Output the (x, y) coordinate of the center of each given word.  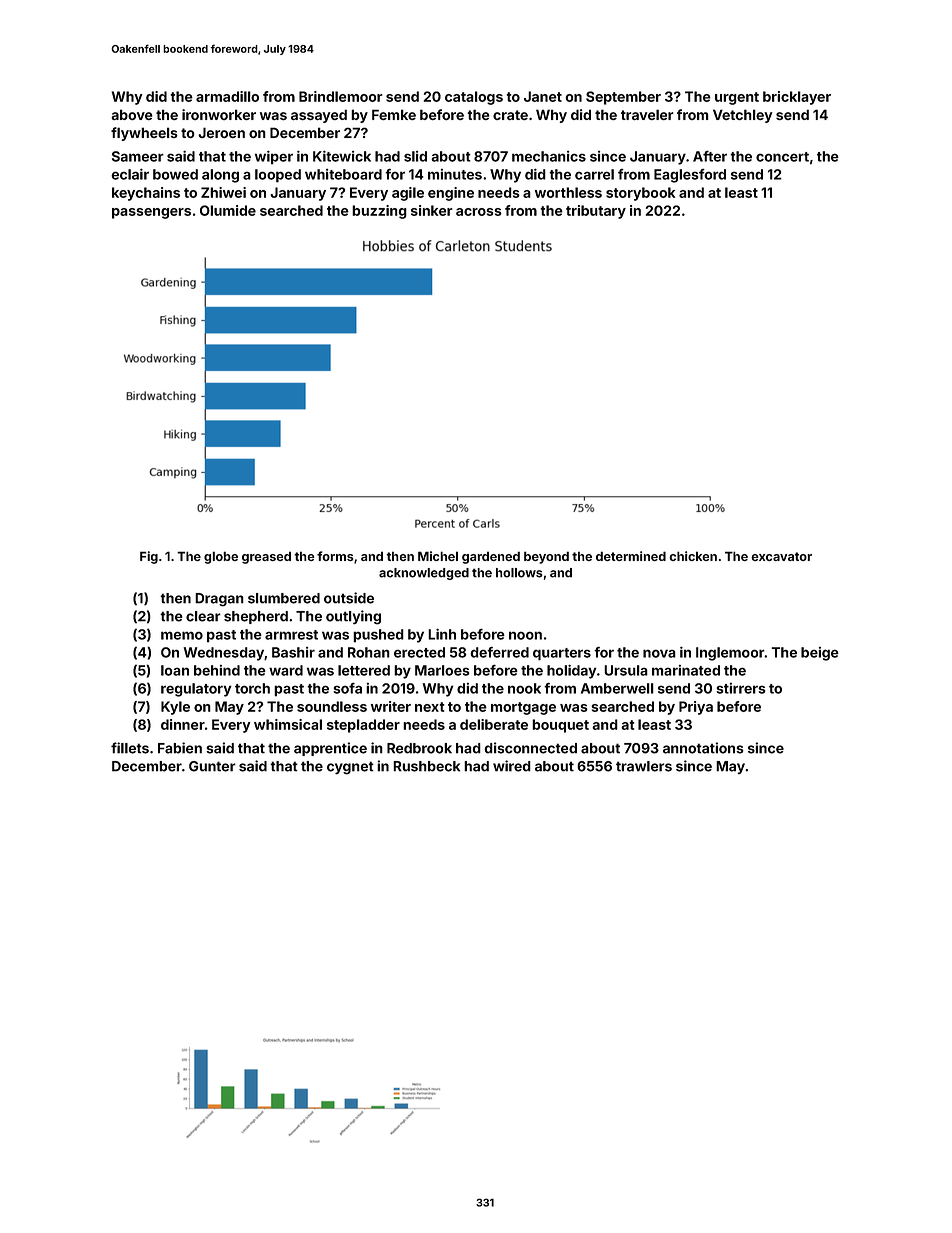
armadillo (227, 96)
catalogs (474, 98)
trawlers (644, 766)
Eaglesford (690, 176)
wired (512, 766)
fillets (130, 748)
